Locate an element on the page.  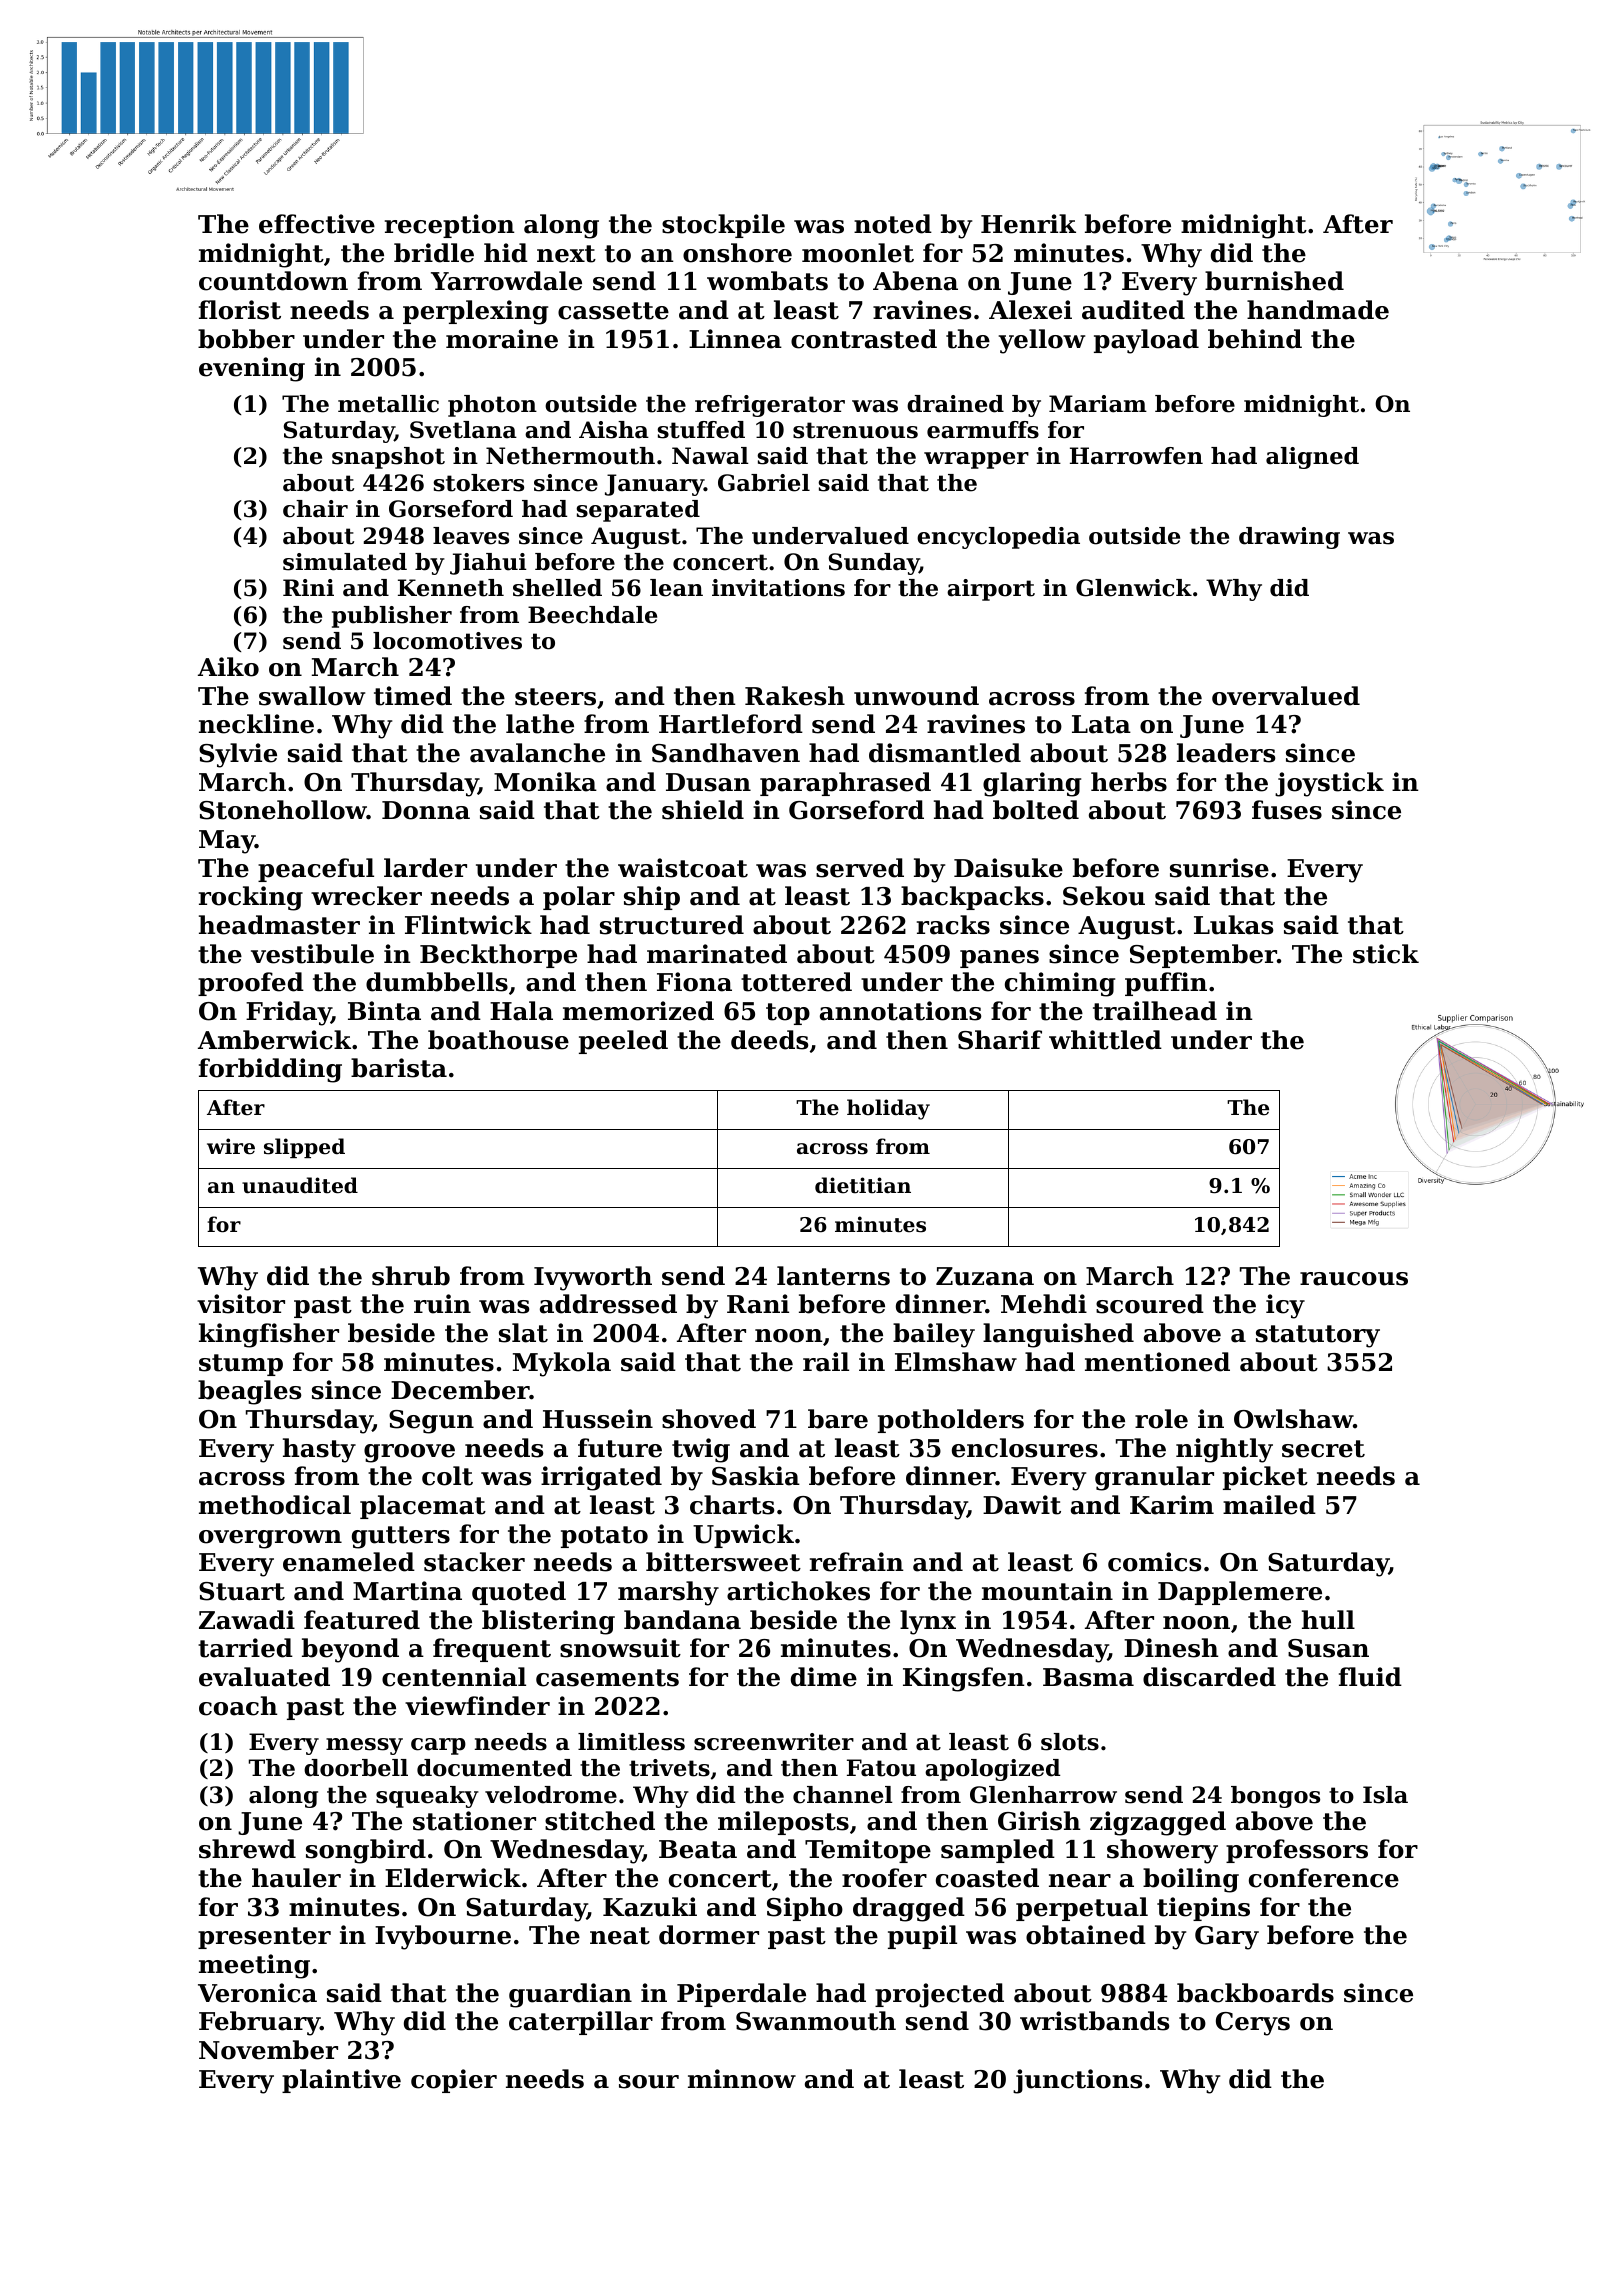
Segun is located at coordinates (431, 1422).
